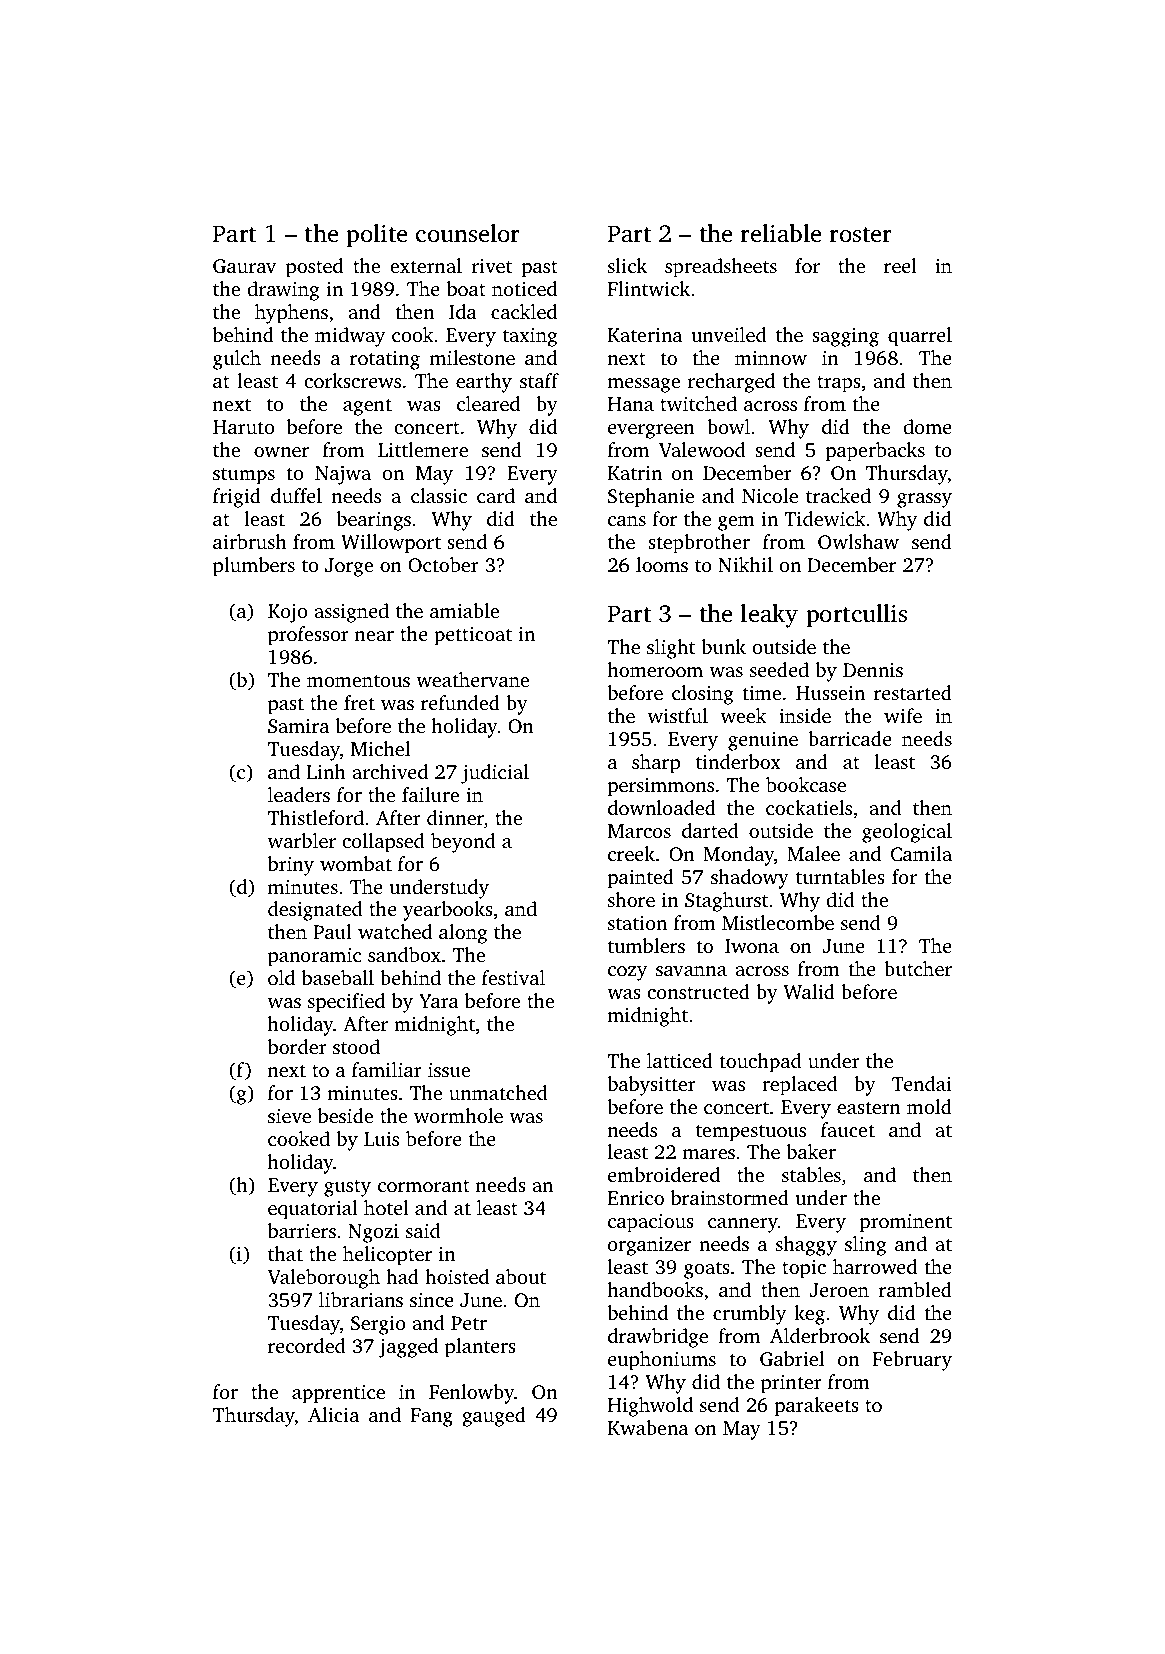 The image size is (1165, 1654). What do you see at coordinates (643, 385) in the screenshot?
I see `message` at bounding box center [643, 385].
